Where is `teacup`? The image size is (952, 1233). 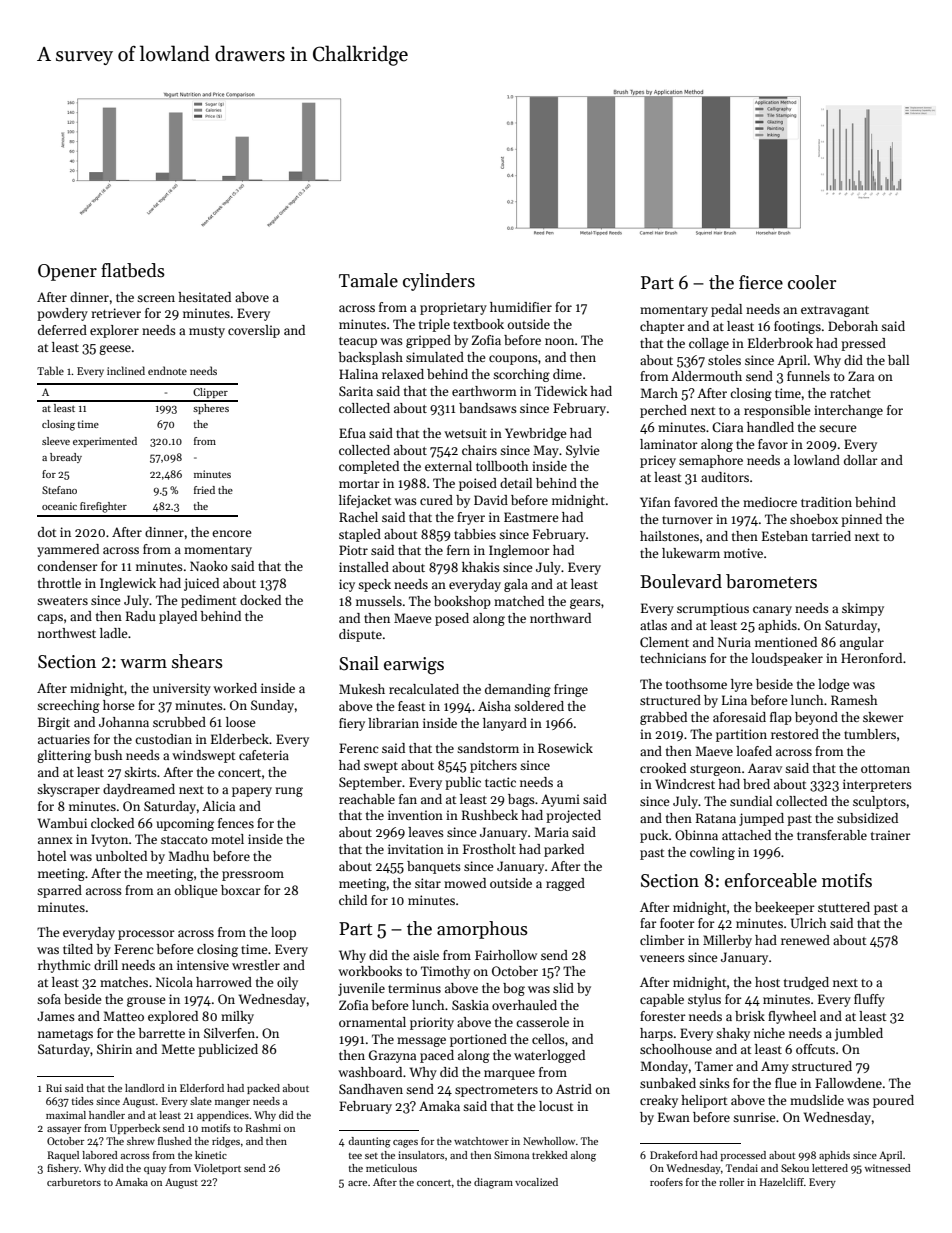
teacup is located at coordinates (358, 342).
